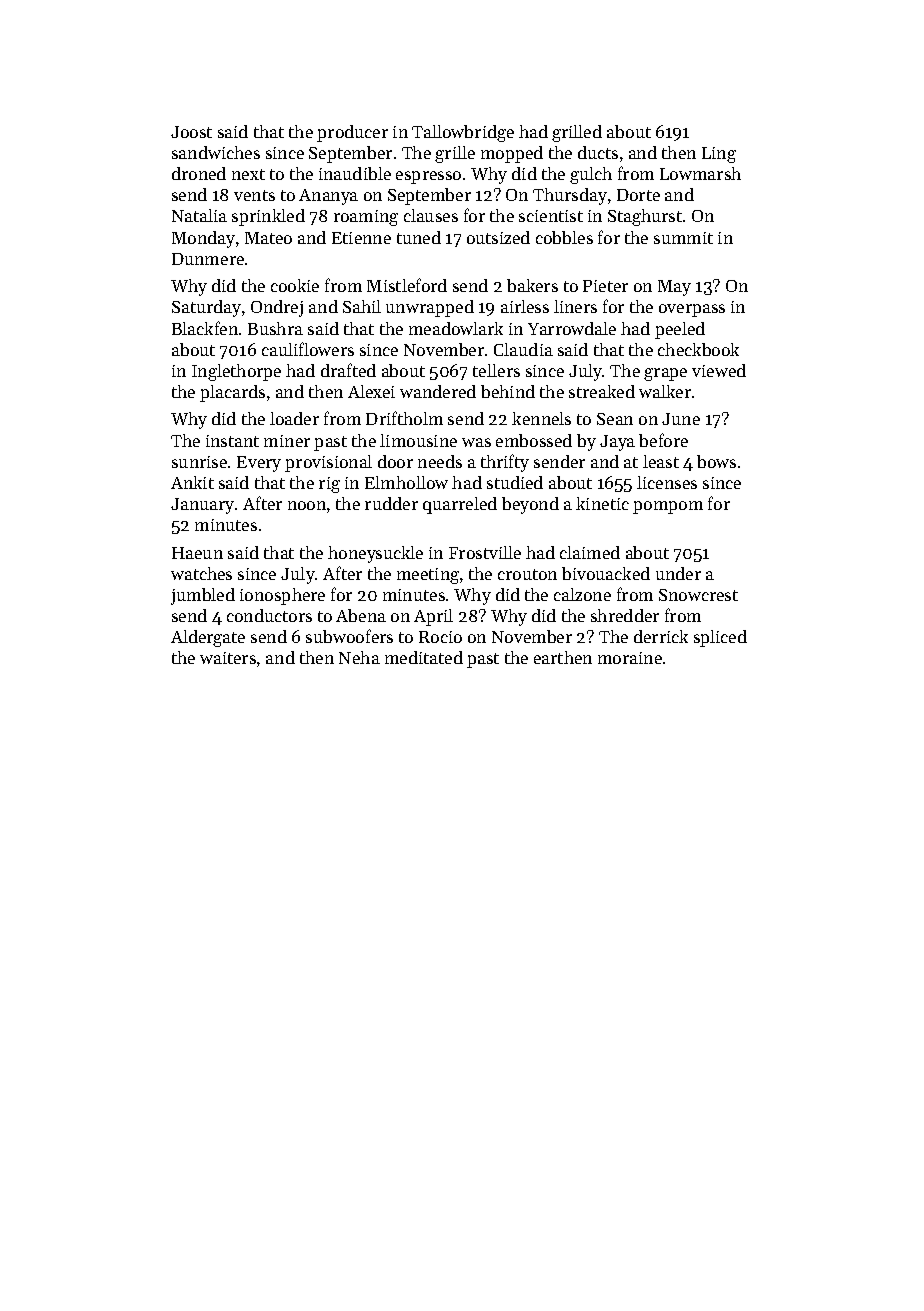  I want to click on waiters, so click(228, 658).
